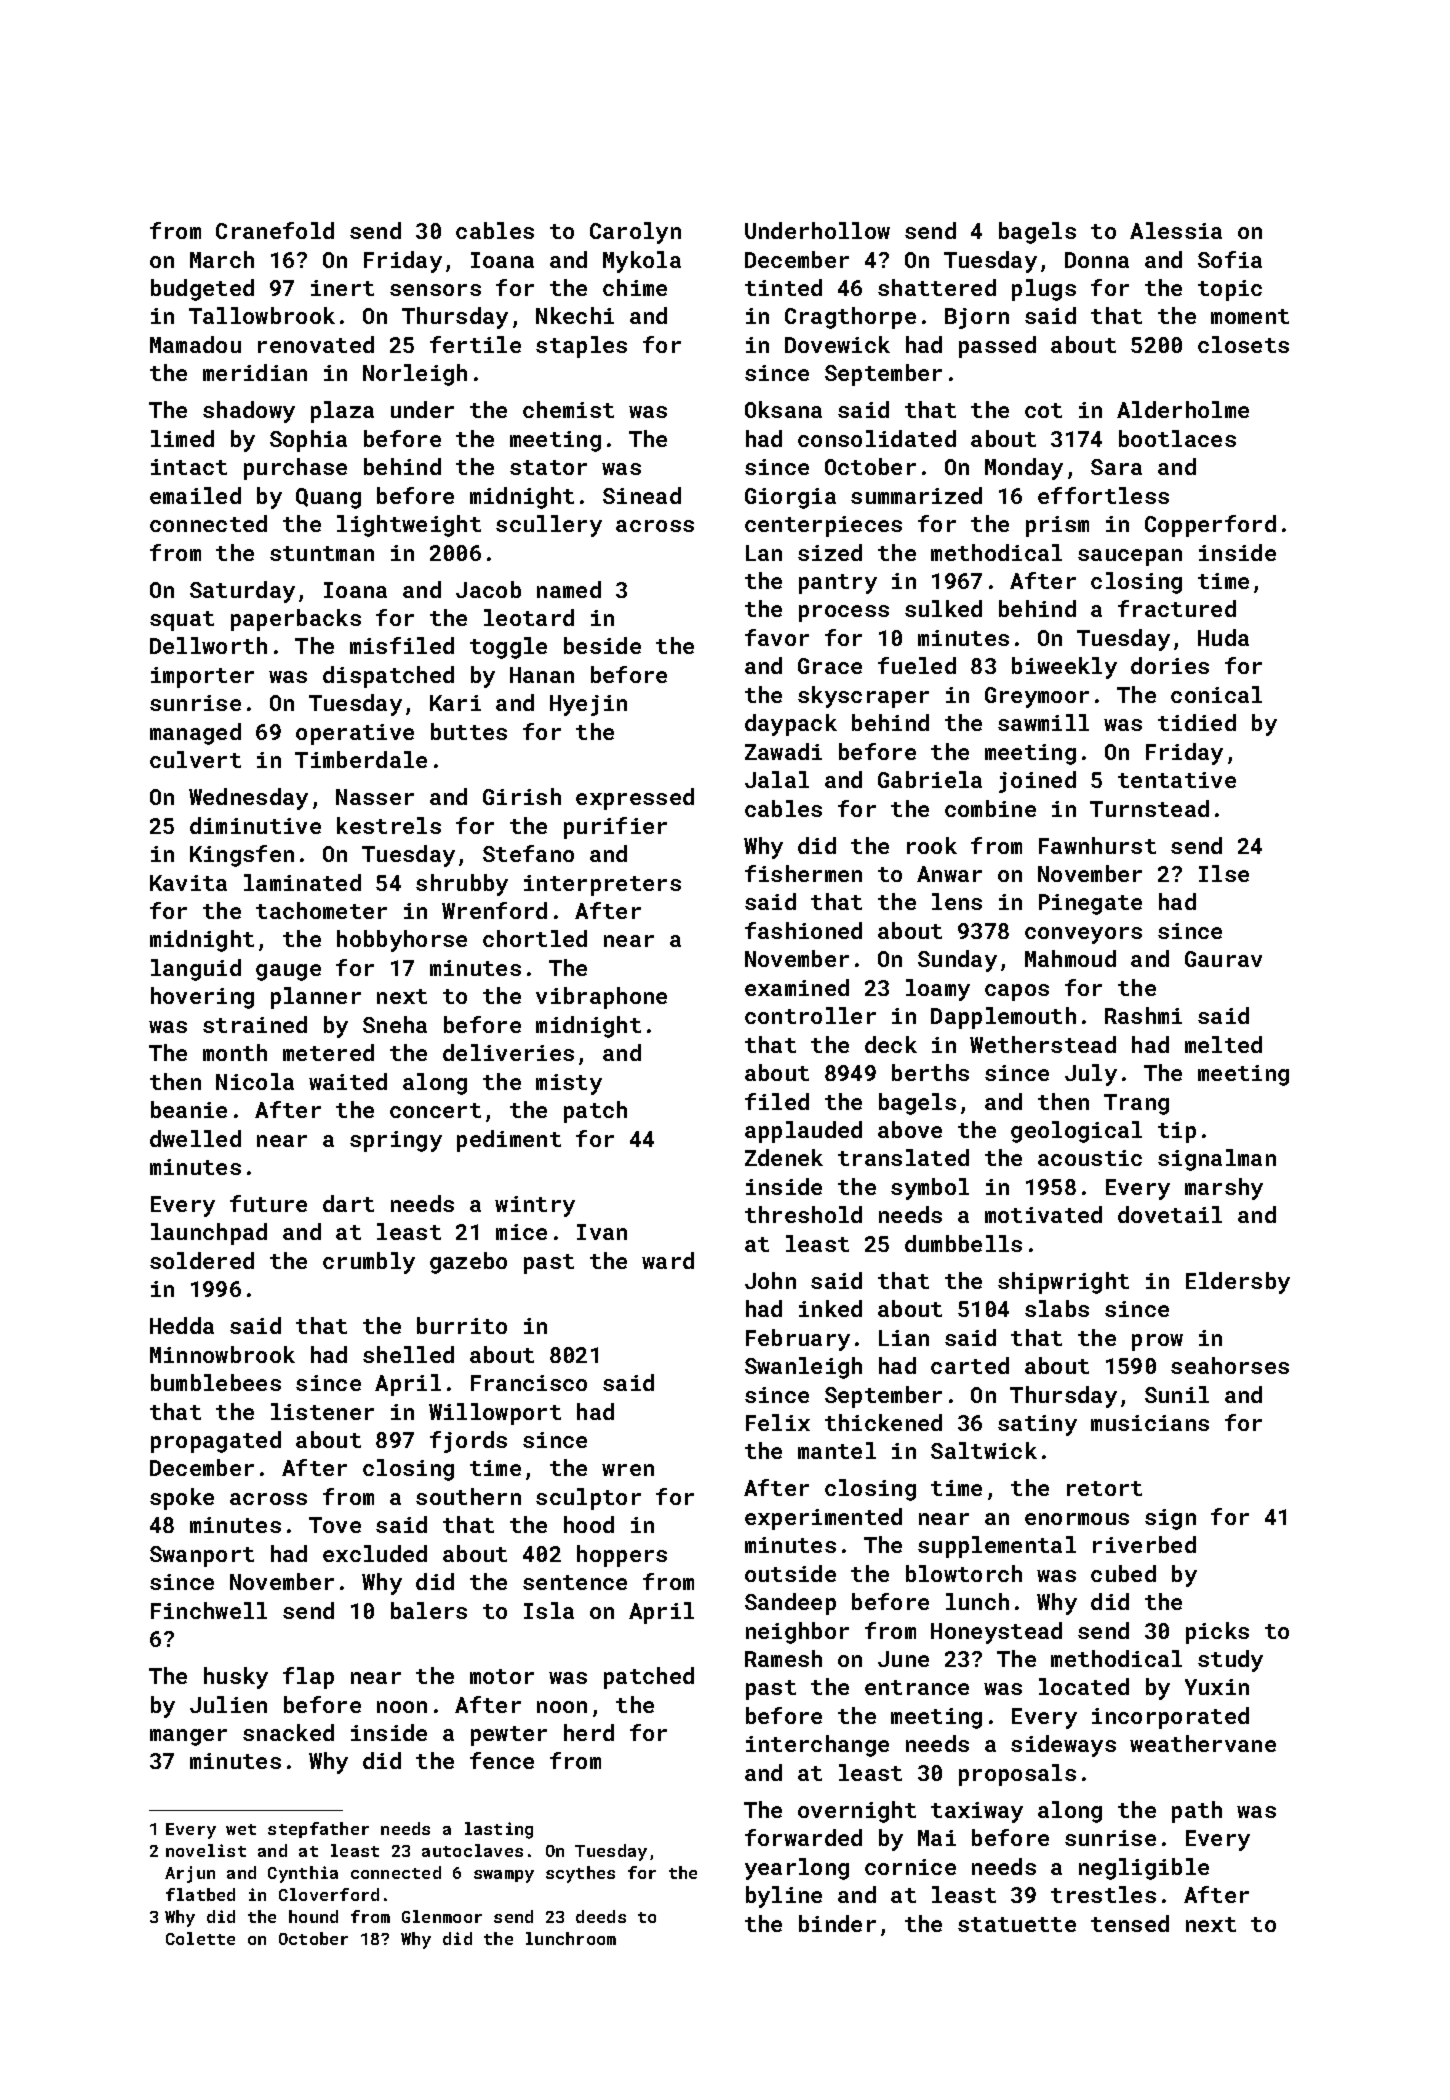  I want to click on staples, so click(581, 347).
